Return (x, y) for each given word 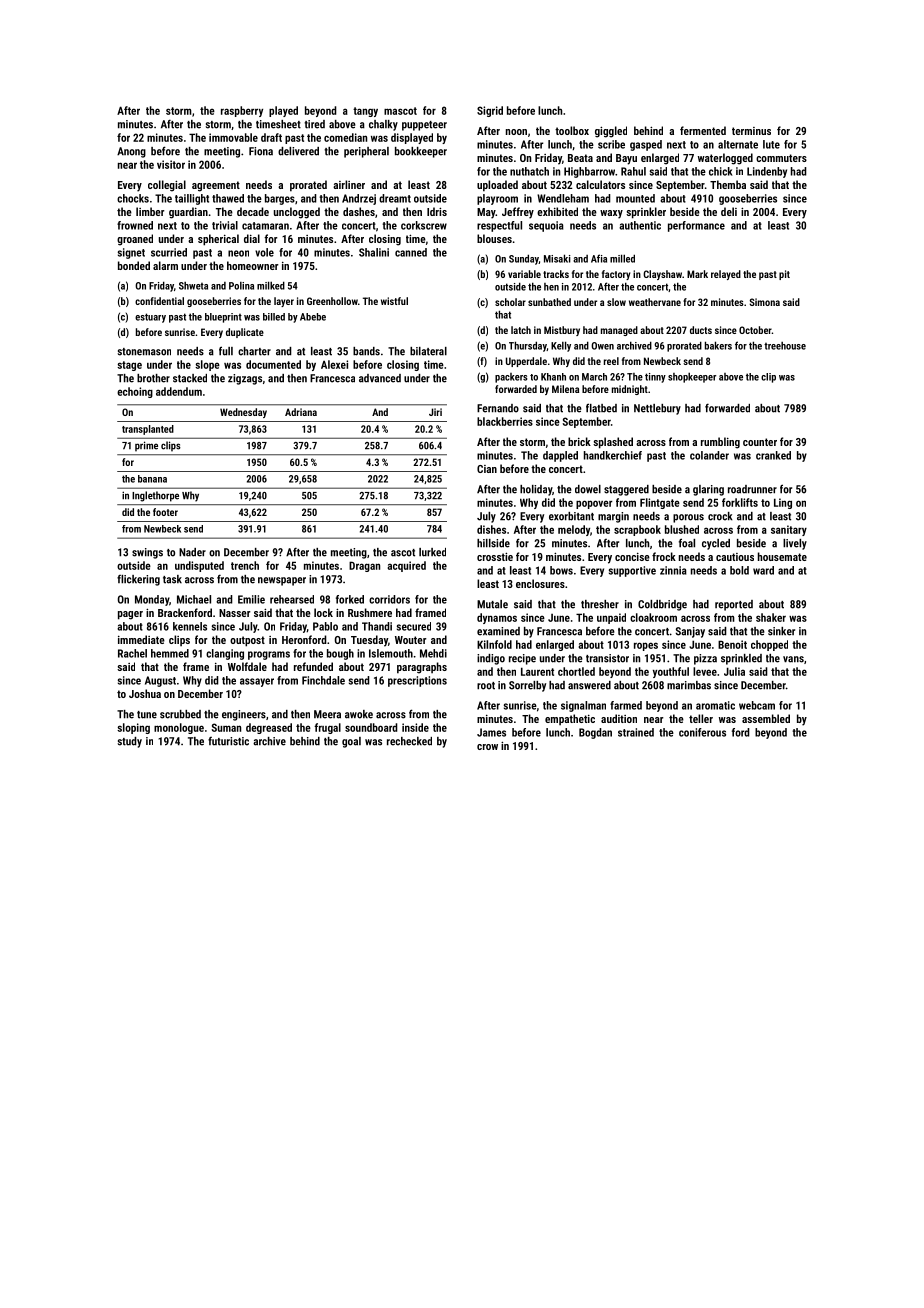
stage (129, 366)
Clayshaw (662, 275)
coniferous (702, 732)
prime (146, 446)
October (755, 330)
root (486, 686)
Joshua (145, 693)
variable (524, 274)
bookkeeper (421, 152)
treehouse (785, 346)
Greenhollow (332, 301)
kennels (190, 626)
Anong (131, 152)
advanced (380, 378)
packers (511, 378)
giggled (611, 132)
